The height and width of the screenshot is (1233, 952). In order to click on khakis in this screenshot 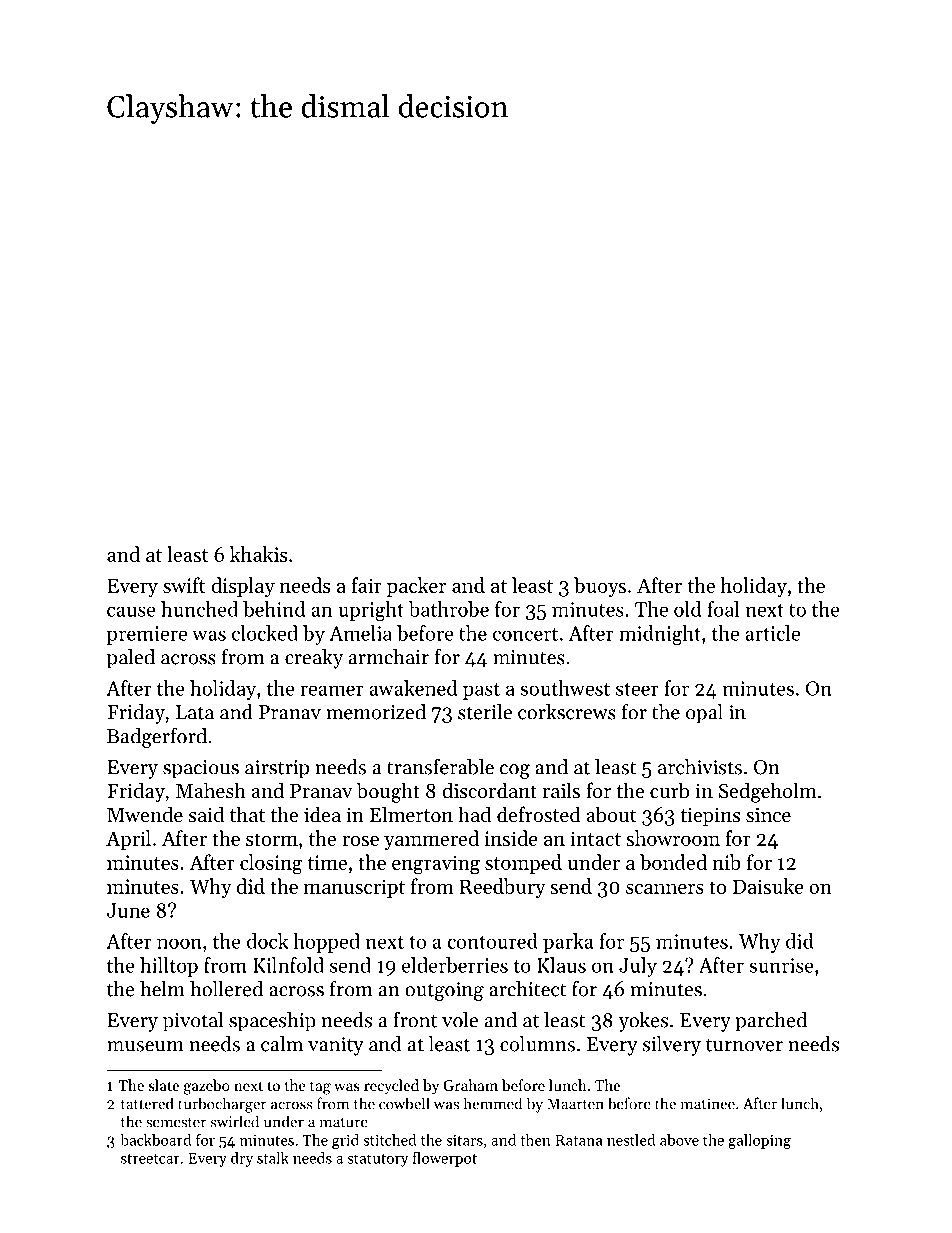, I will do `click(258, 554)`.
